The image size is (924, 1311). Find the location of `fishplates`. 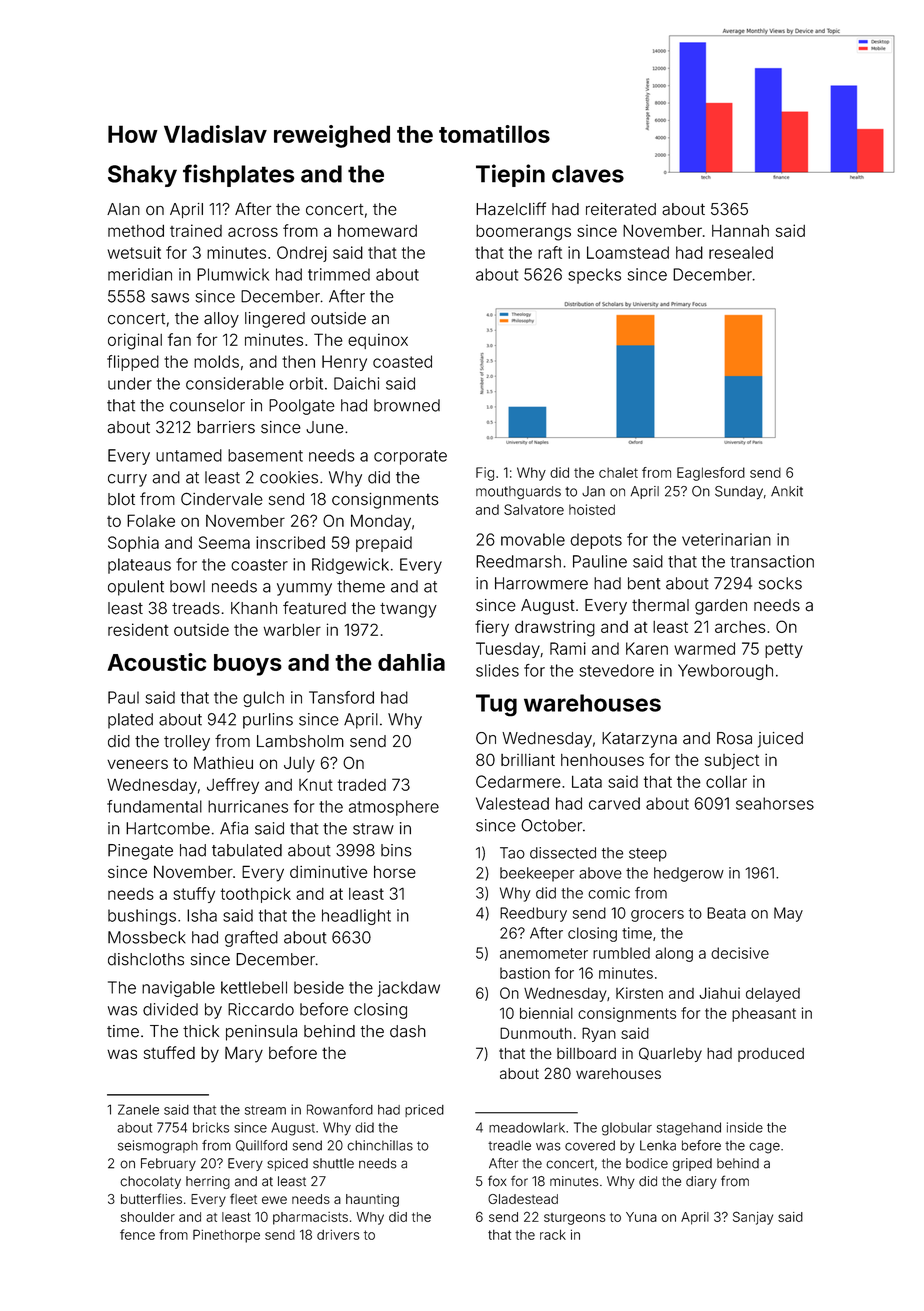

fishplates is located at coordinates (239, 175).
